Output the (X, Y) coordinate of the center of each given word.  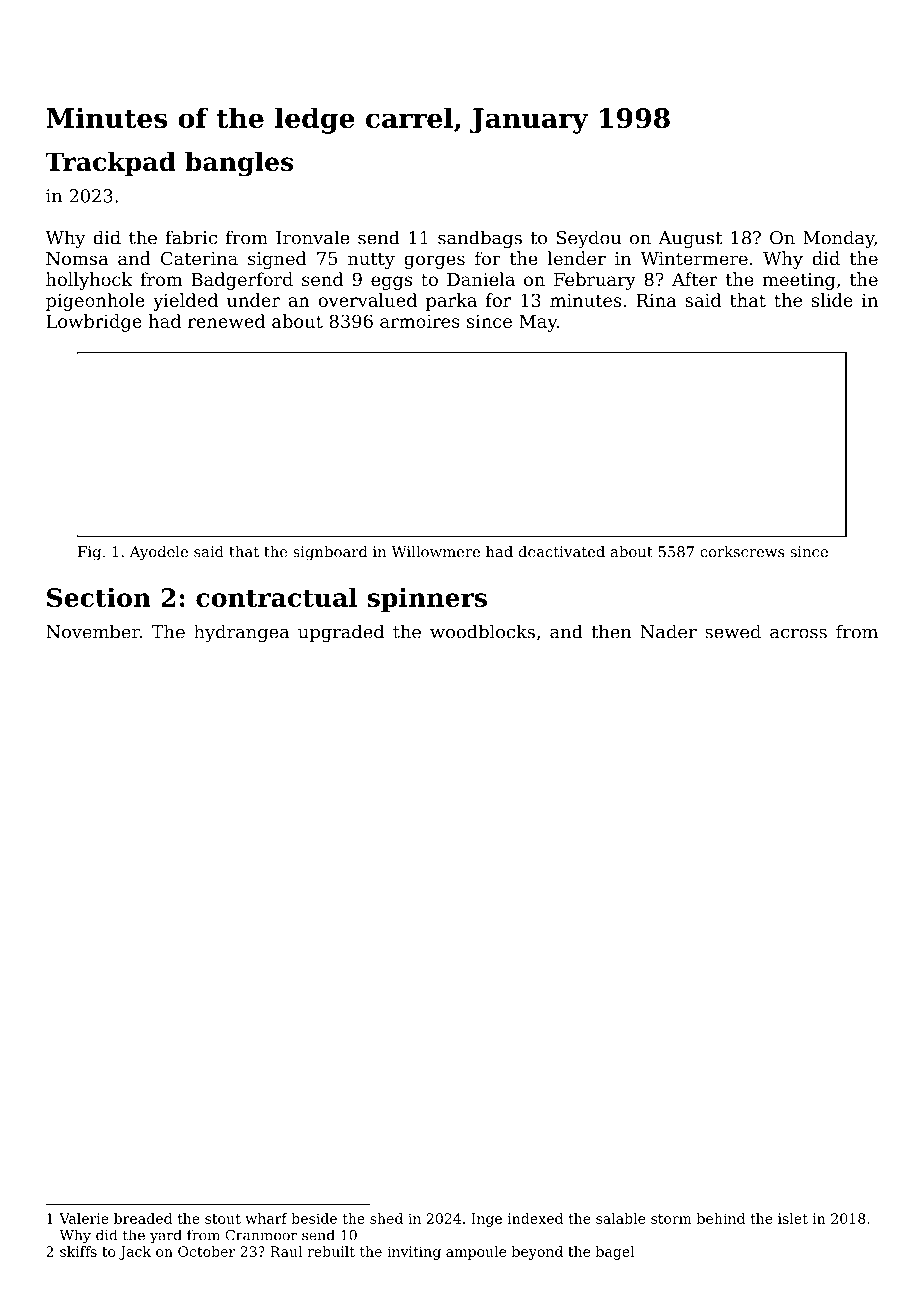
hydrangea (241, 633)
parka (451, 302)
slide (832, 300)
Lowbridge (94, 323)
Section (99, 597)
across (798, 633)
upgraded (341, 633)
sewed (733, 631)
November (93, 631)
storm (671, 1219)
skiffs (78, 1251)
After (695, 279)
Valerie (84, 1218)
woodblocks (482, 631)
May (538, 323)
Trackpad (111, 163)
